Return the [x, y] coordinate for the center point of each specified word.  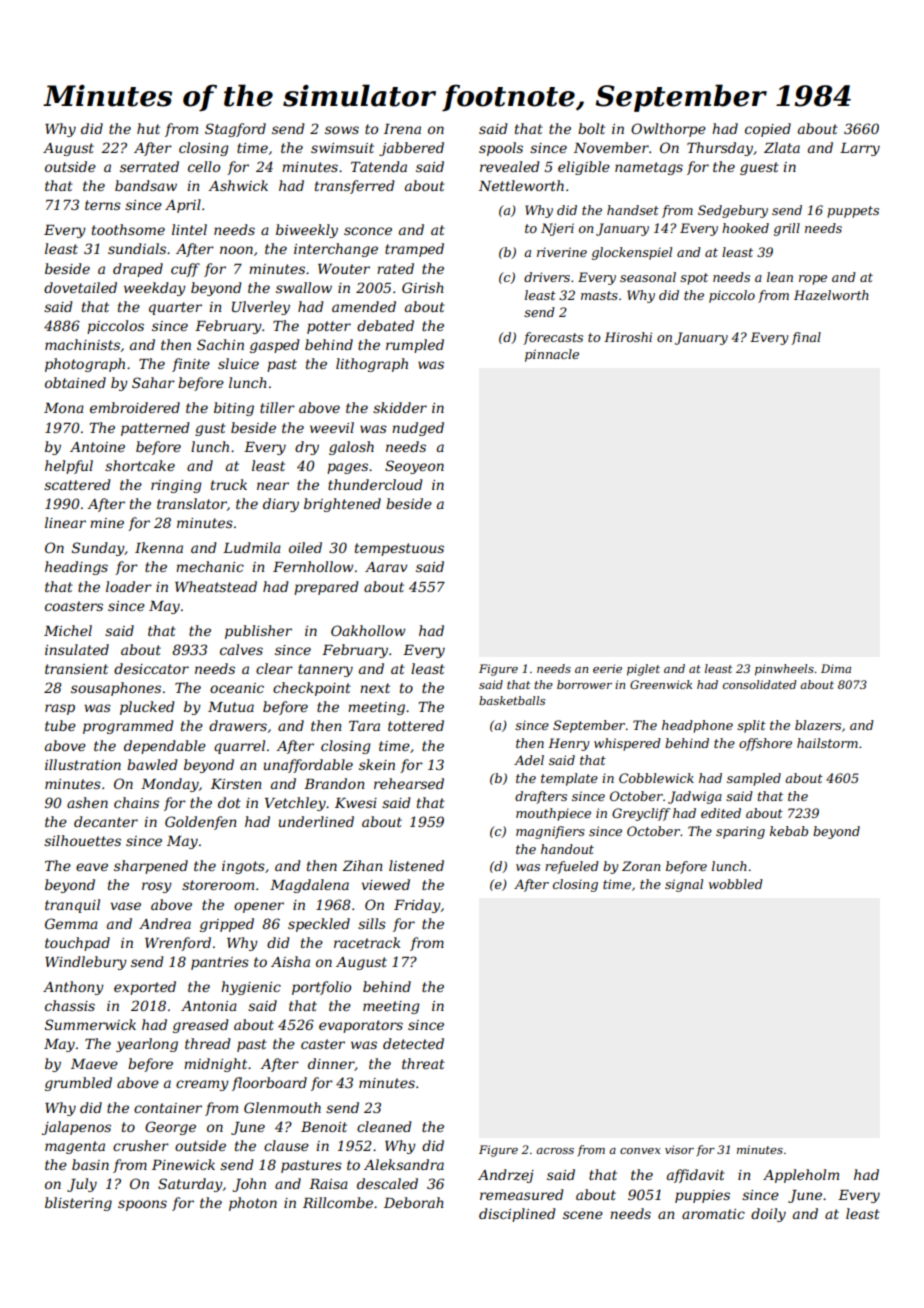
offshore [765, 744]
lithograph [372, 365]
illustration [83, 764]
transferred [355, 187]
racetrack [367, 942]
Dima [836, 668]
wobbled [736, 884]
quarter [175, 308]
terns [103, 205]
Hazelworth [831, 295]
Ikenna [159, 547]
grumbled [78, 1084]
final [806, 338]
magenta [75, 1147]
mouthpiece [553, 814]
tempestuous [399, 549]
